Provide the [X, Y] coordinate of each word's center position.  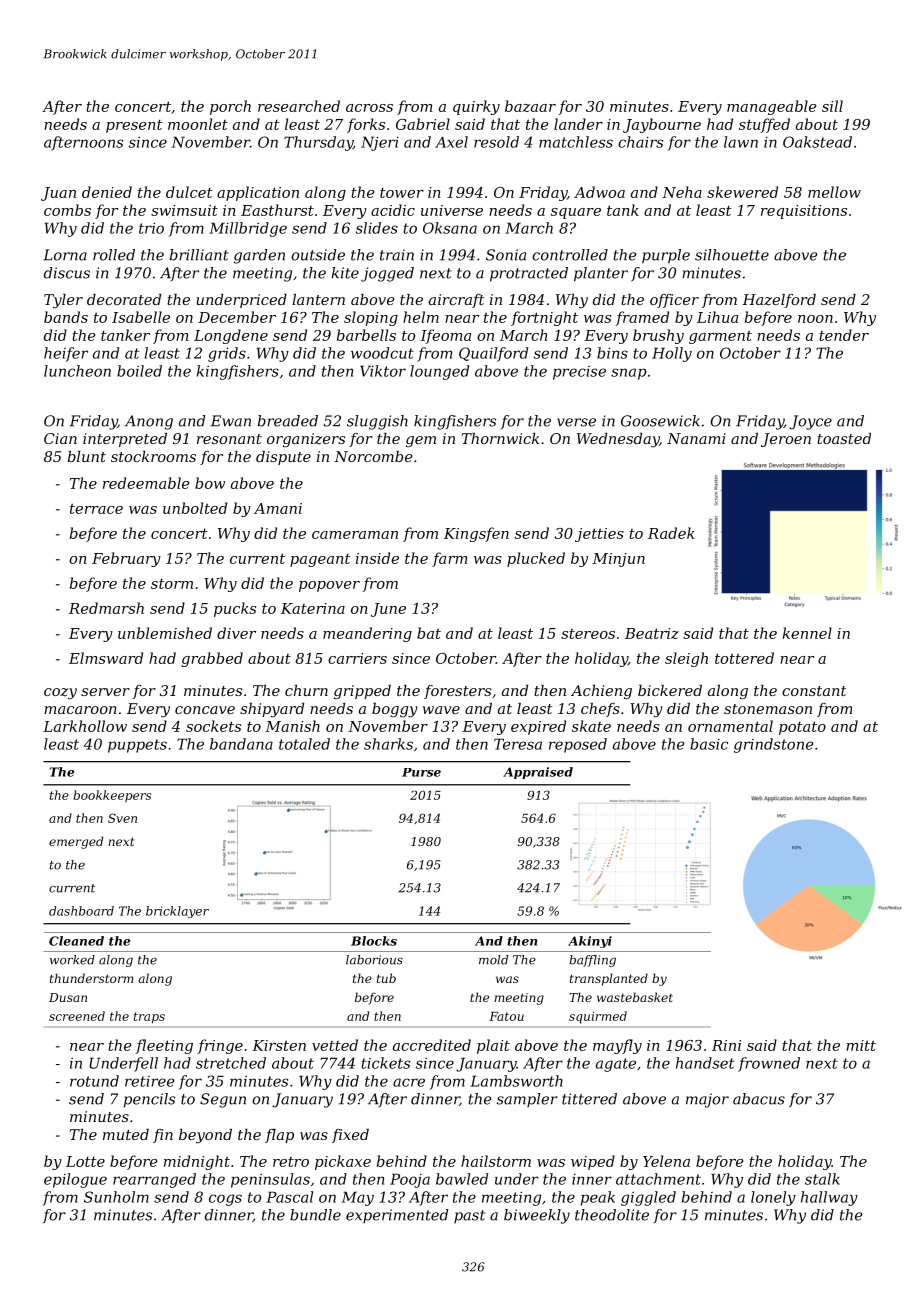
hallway [829, 1198]
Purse [421, 772]
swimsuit [184, 210]
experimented [397, 1216]
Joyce [810, 422]
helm [421, 317]
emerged [76, 842]
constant [814, 691]
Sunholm [116, 1197]
